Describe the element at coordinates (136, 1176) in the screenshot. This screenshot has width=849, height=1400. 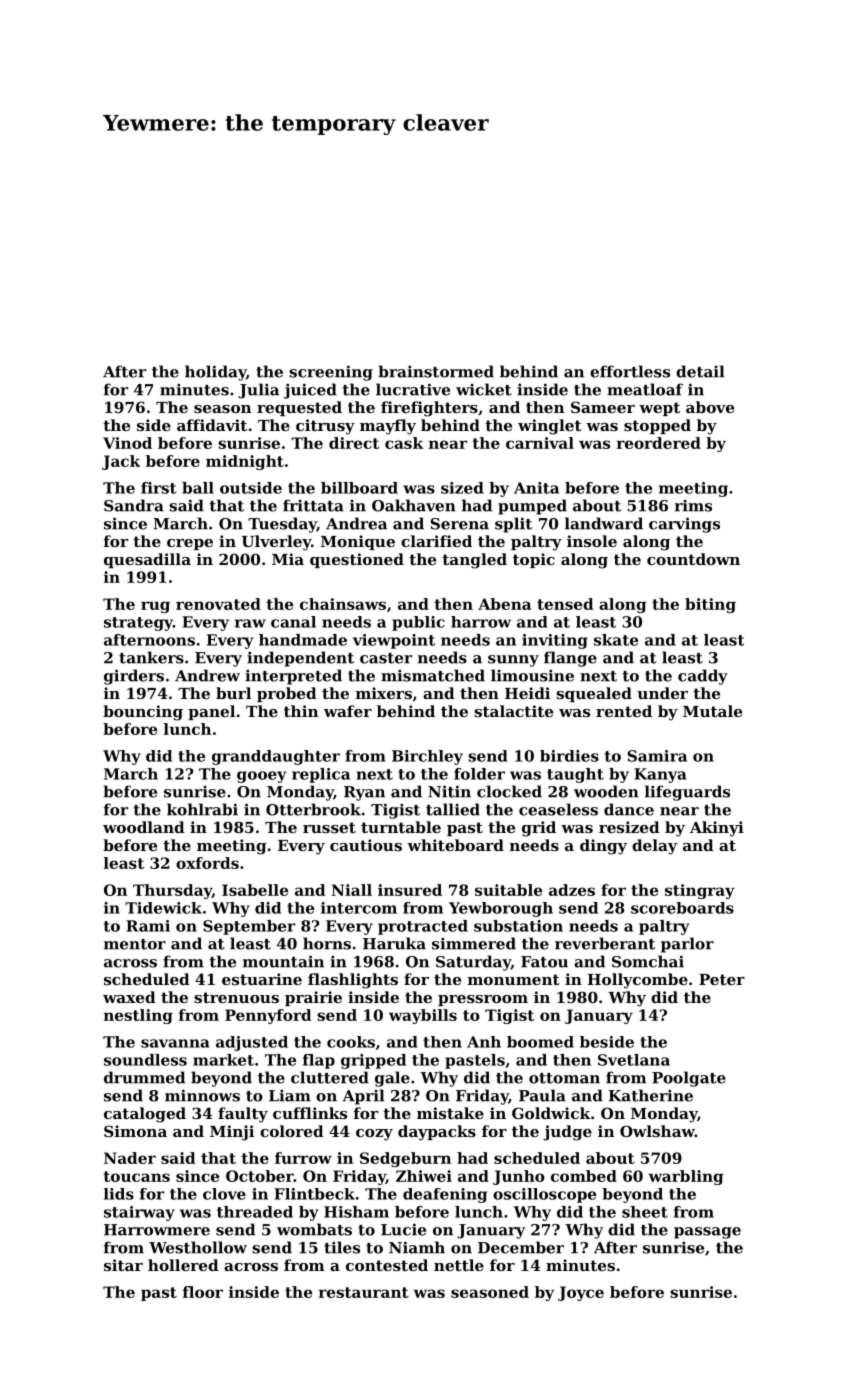
I see `toucans` at that location.
